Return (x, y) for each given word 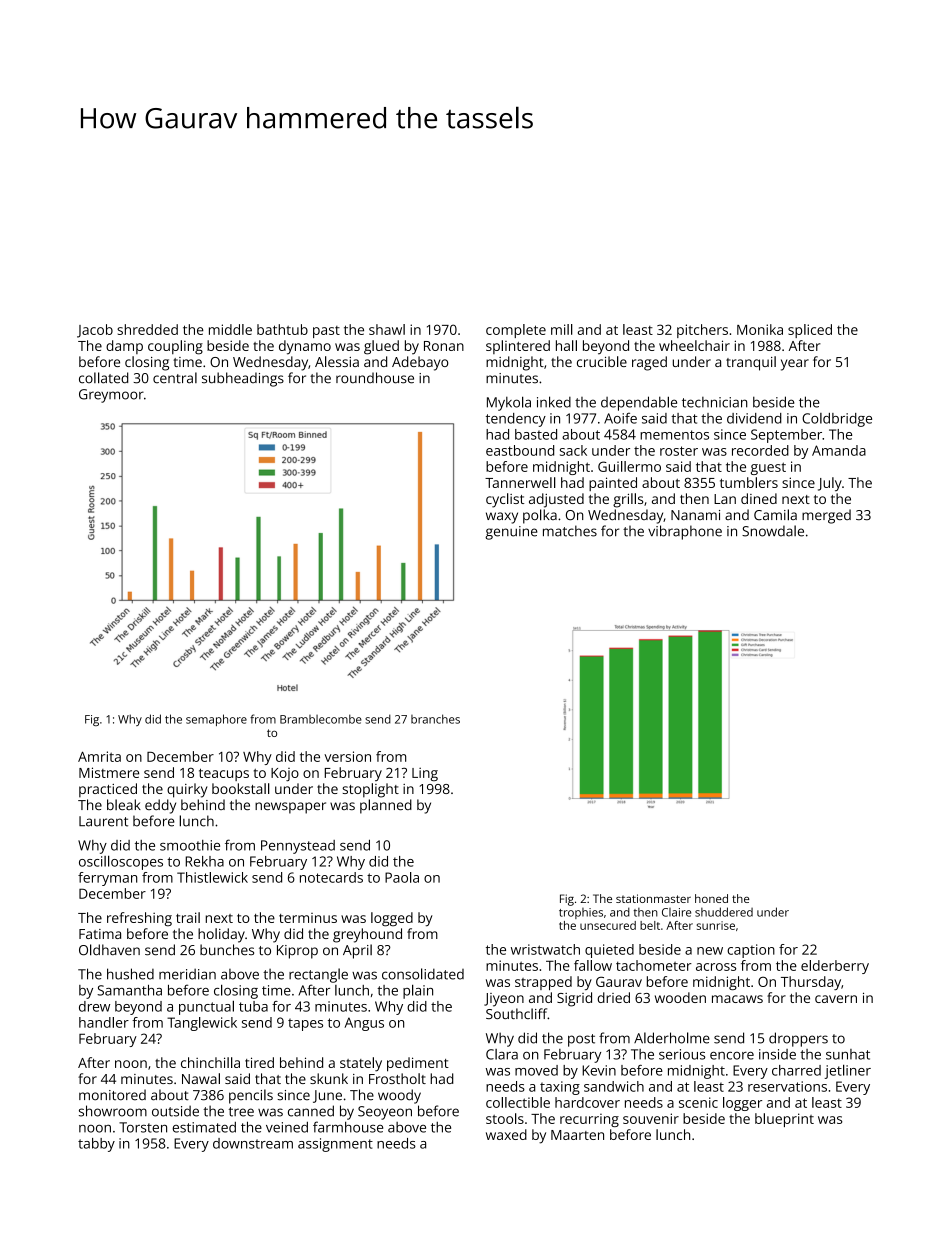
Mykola (509, 403)
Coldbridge (837, 420)
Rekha (204, 861)
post (581, 1040)
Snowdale (773, 531)
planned (386, 806)
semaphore (216, 720)
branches (435, 719)
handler (104, 1022)
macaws (737, 999)
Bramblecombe (321, 719)
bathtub (282, 329)
